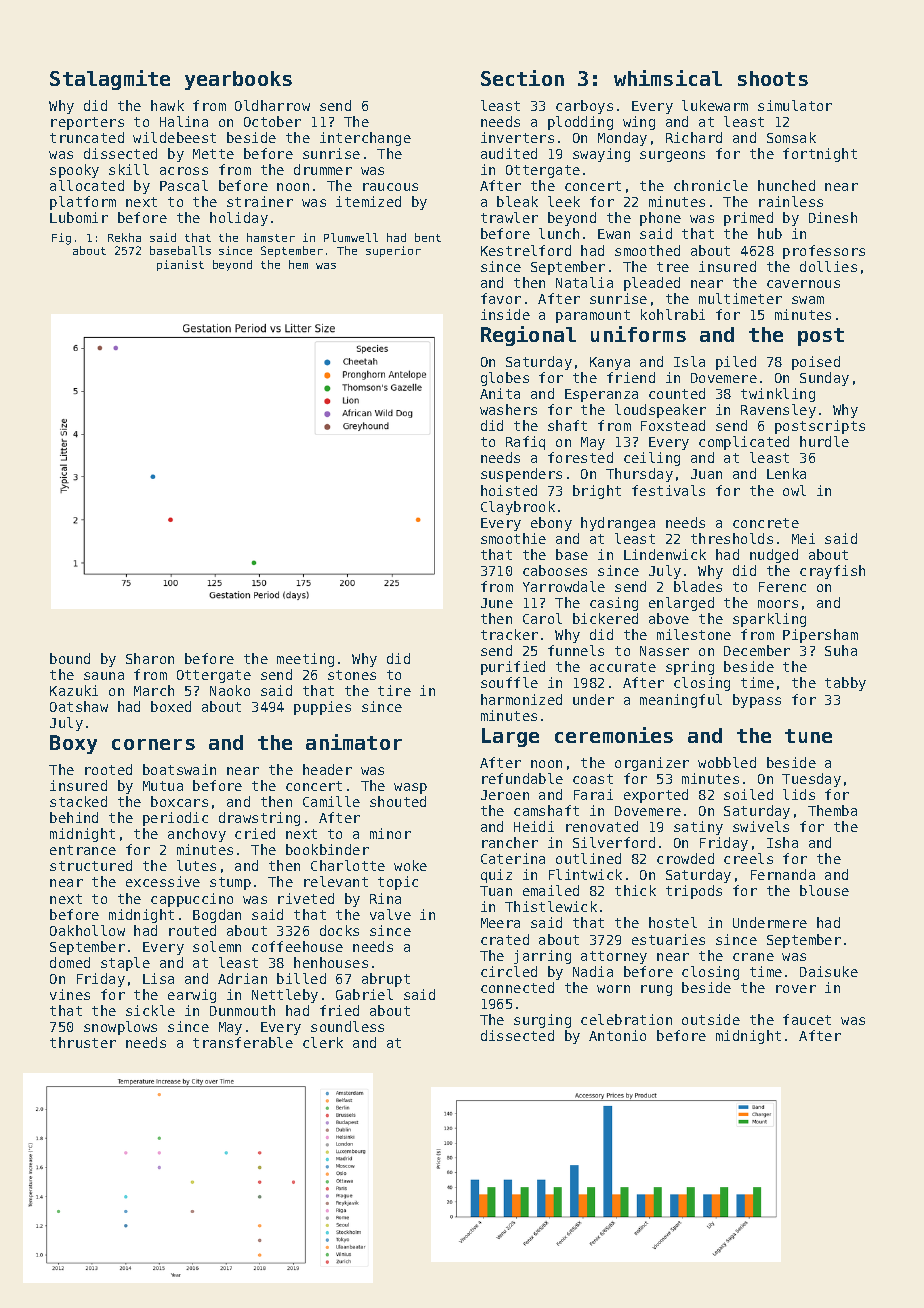 Image resolution: width=924 pixels, height=1308 pixels. I want to click on thruster, so click(83, 1042).
